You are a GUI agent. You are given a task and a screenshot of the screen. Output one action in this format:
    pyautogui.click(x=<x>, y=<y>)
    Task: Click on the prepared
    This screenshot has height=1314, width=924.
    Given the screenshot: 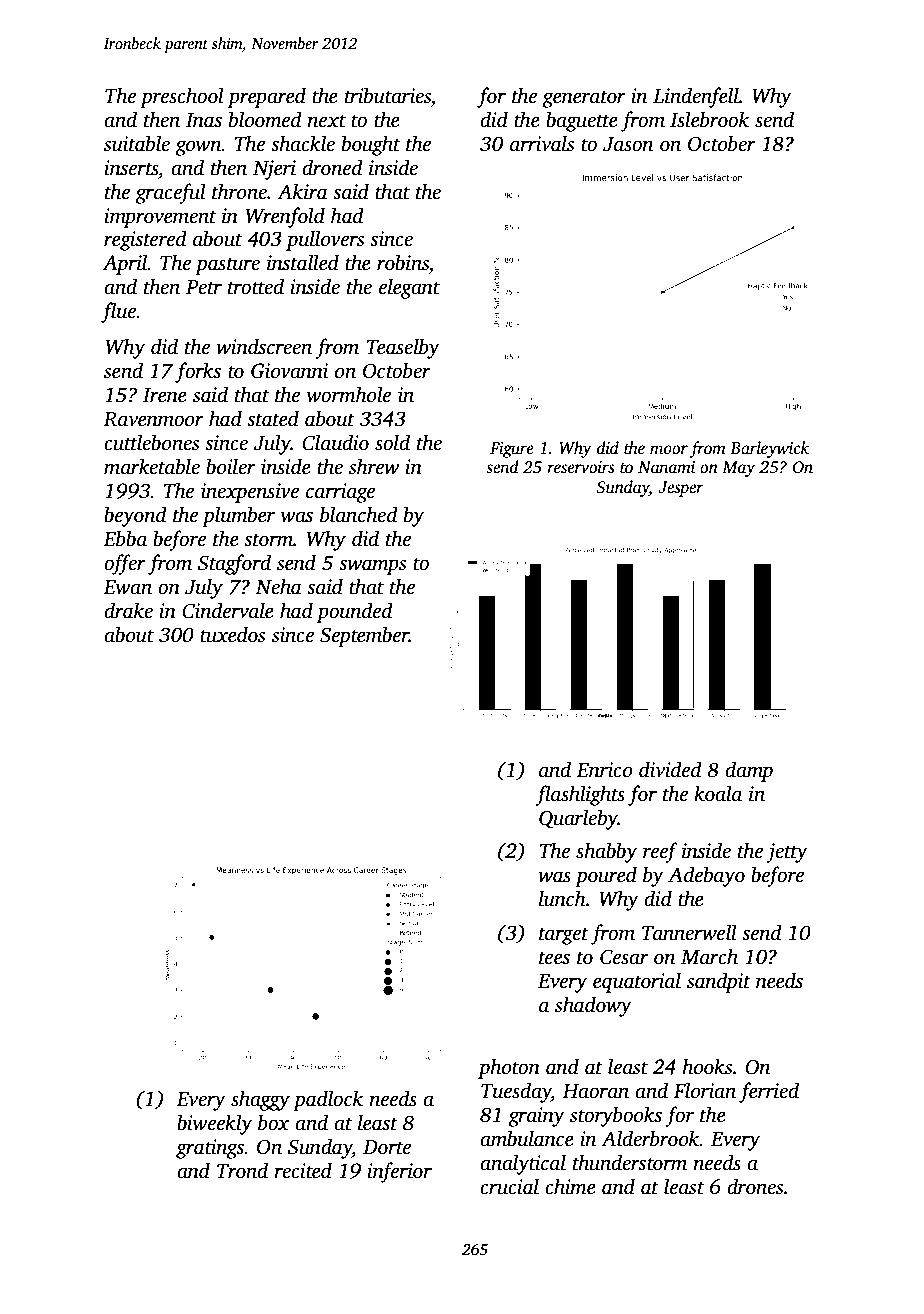 What is the action you would take?
    pyautogui.click(x=267, y=97)
